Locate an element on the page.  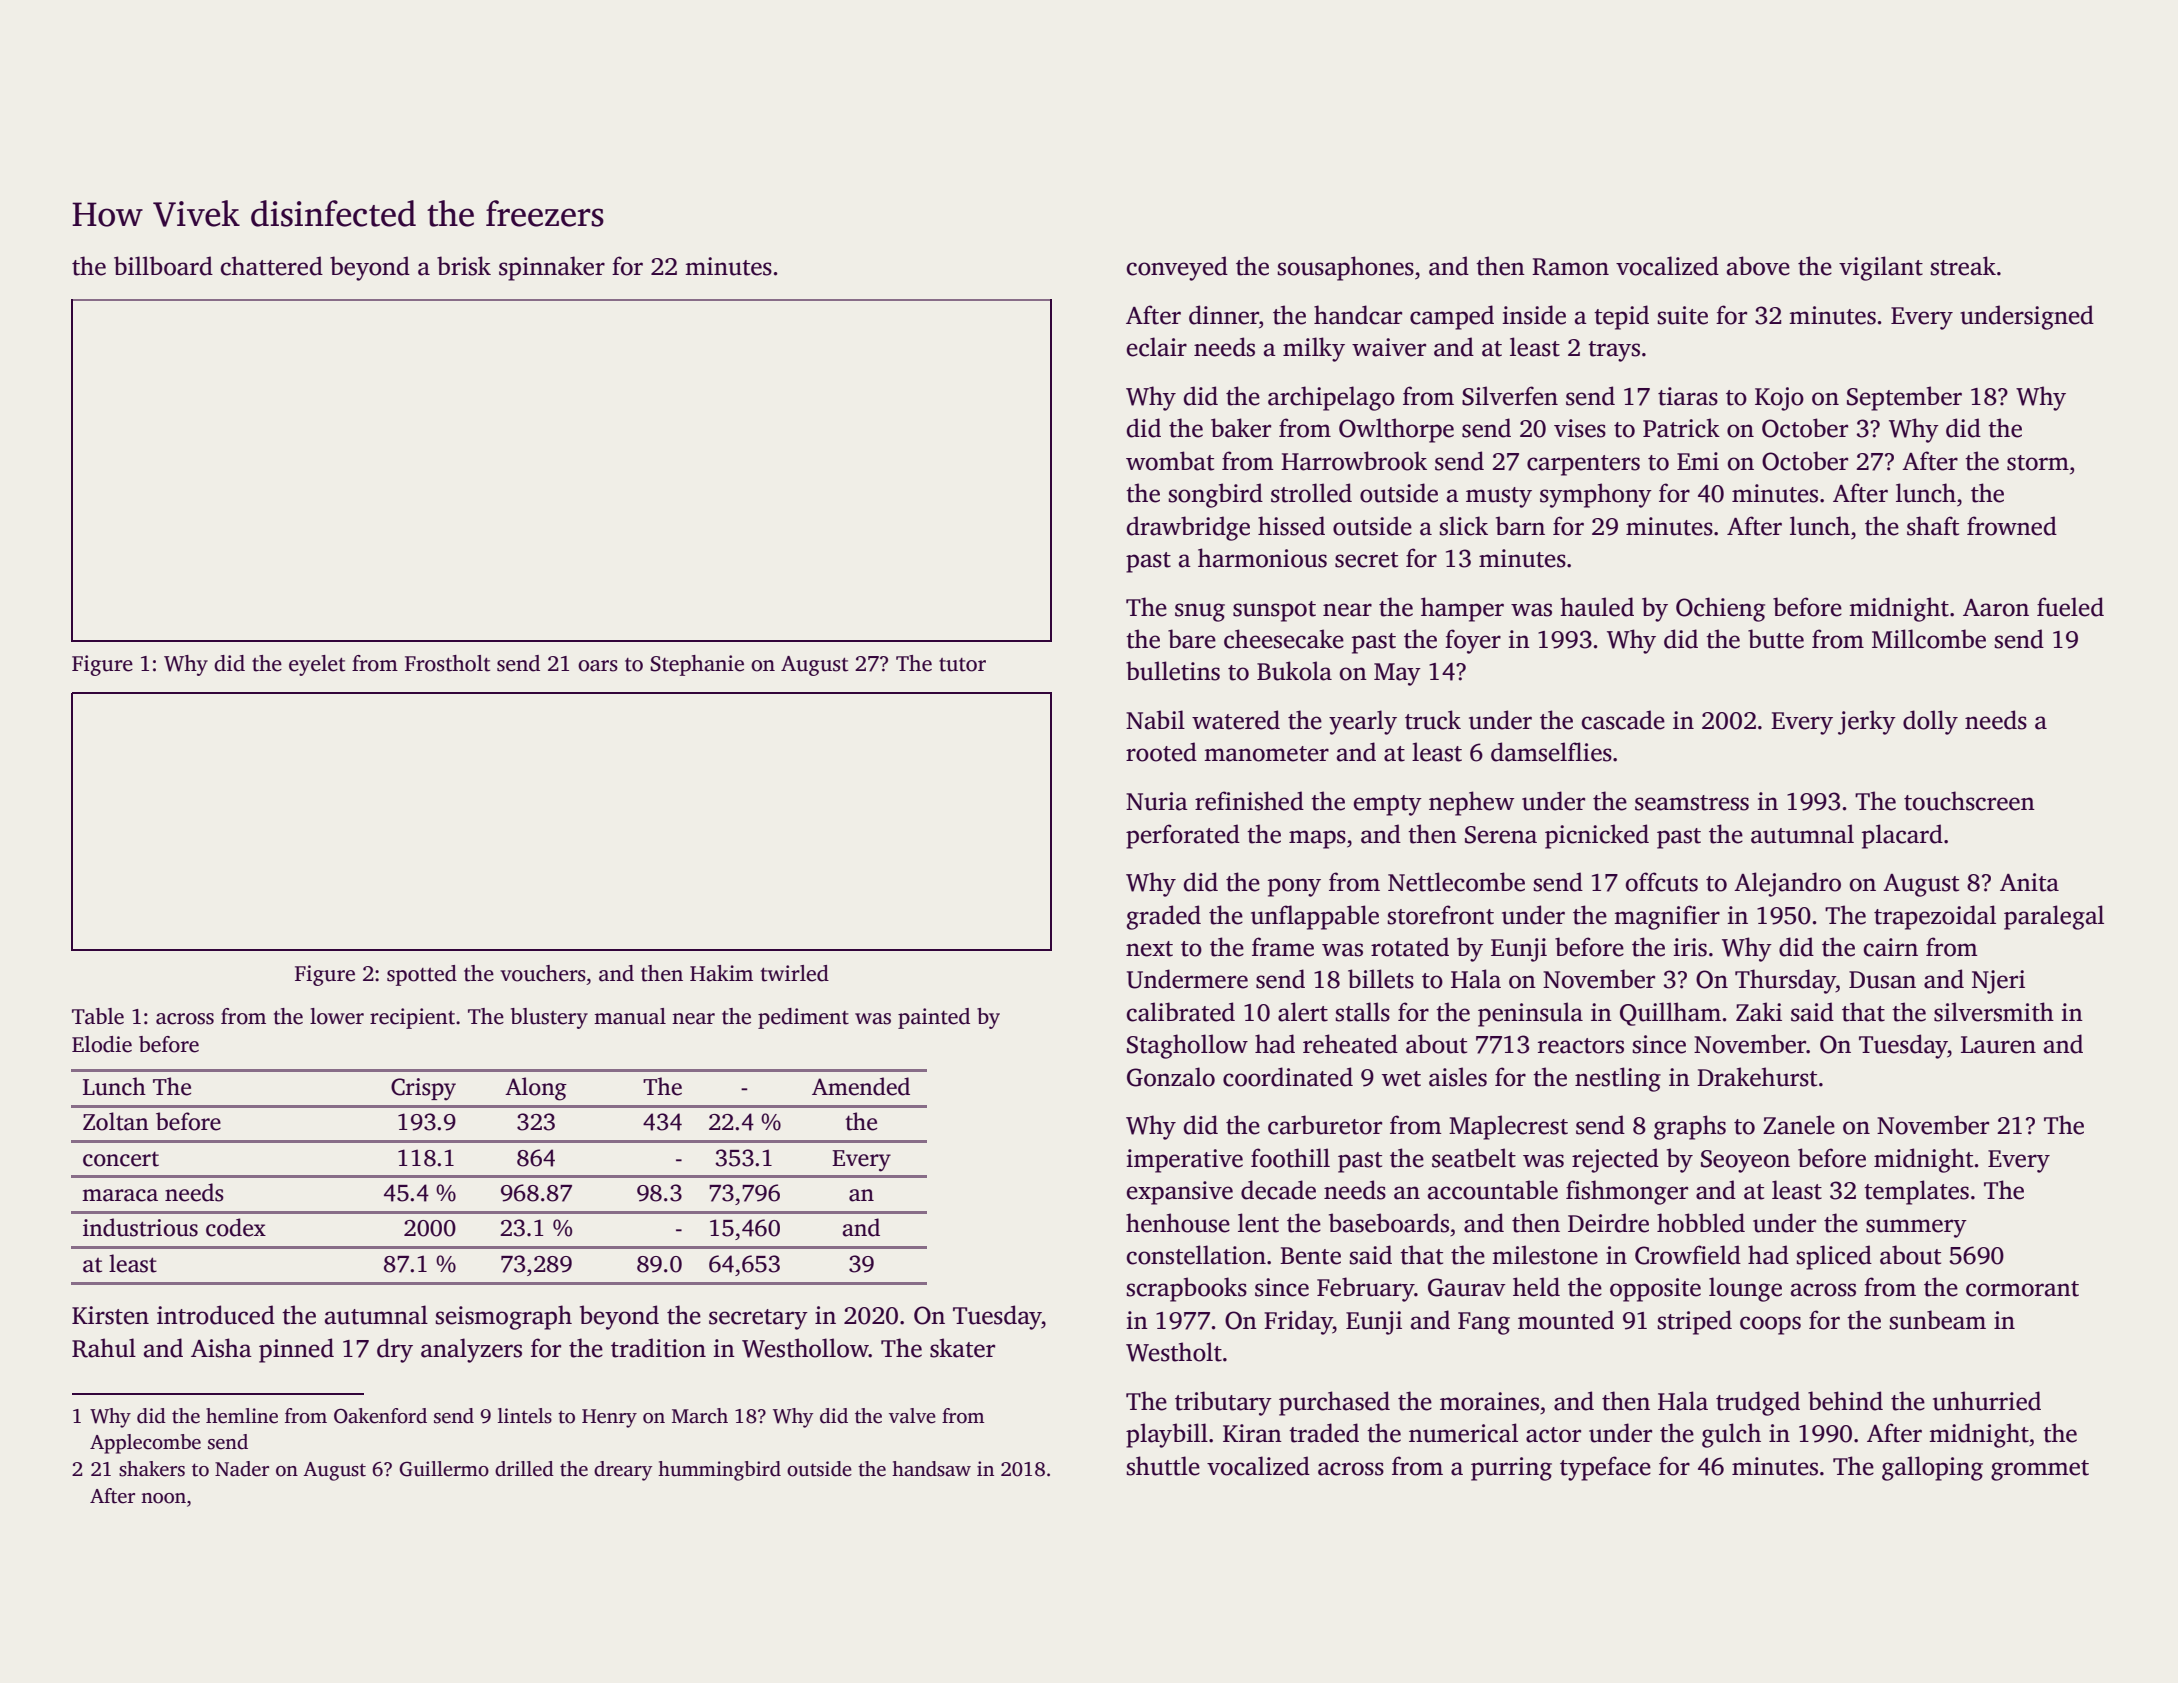
vouchers is located at coordinates (543, 973).
